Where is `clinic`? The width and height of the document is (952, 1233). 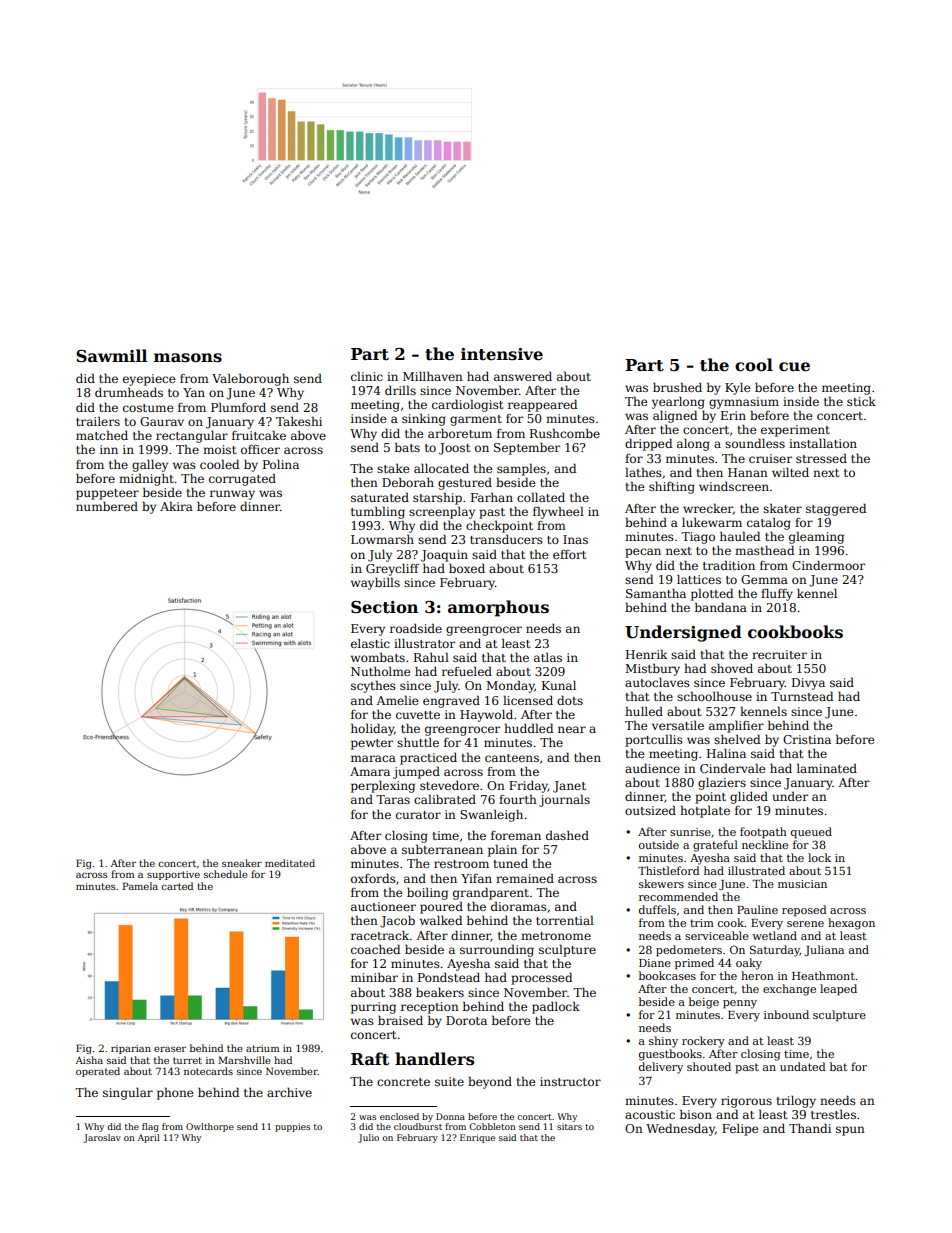 clinic is located at coordinates (367, 376).
